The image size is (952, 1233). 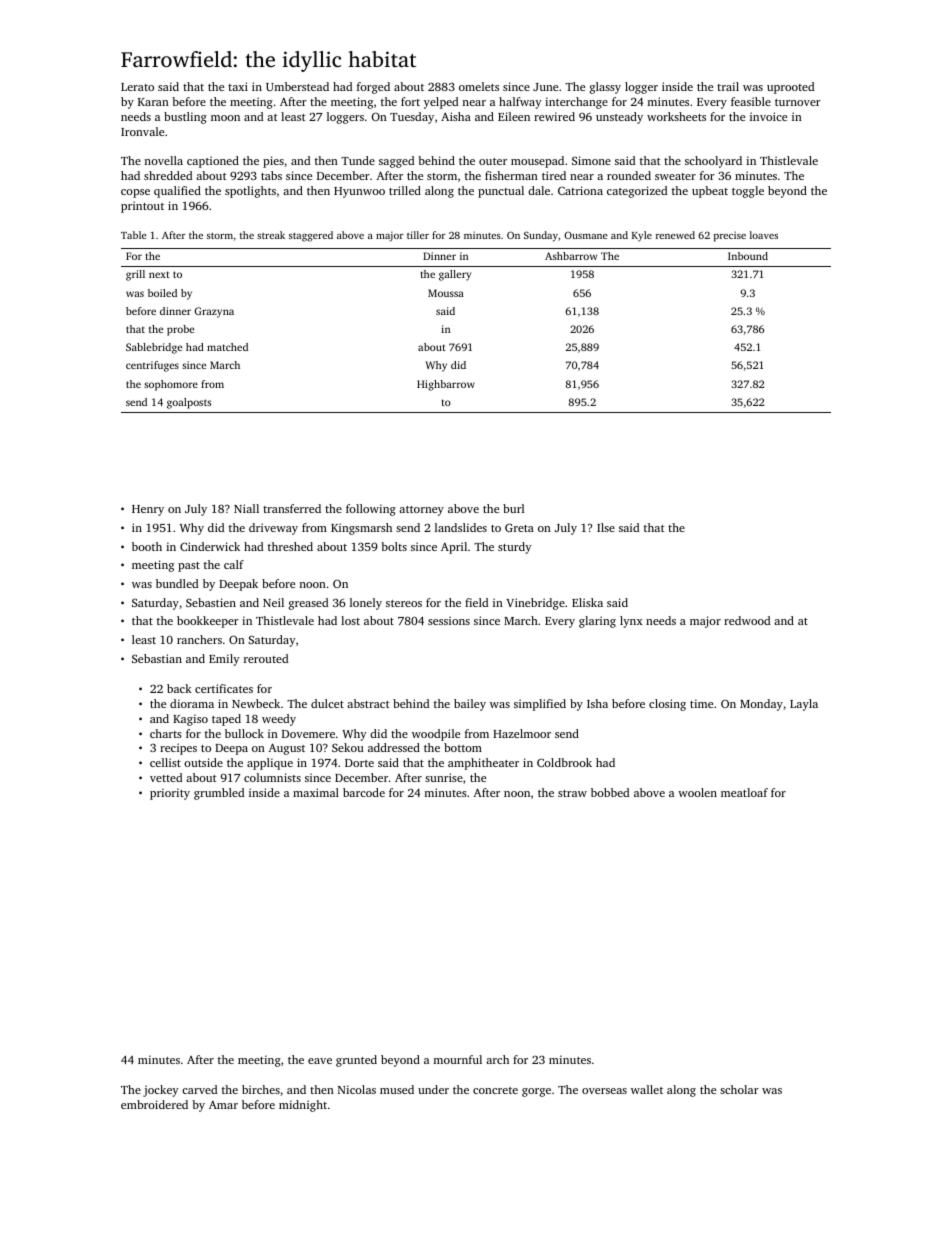 I want to click on barcode, so click(x=364, y=792).
